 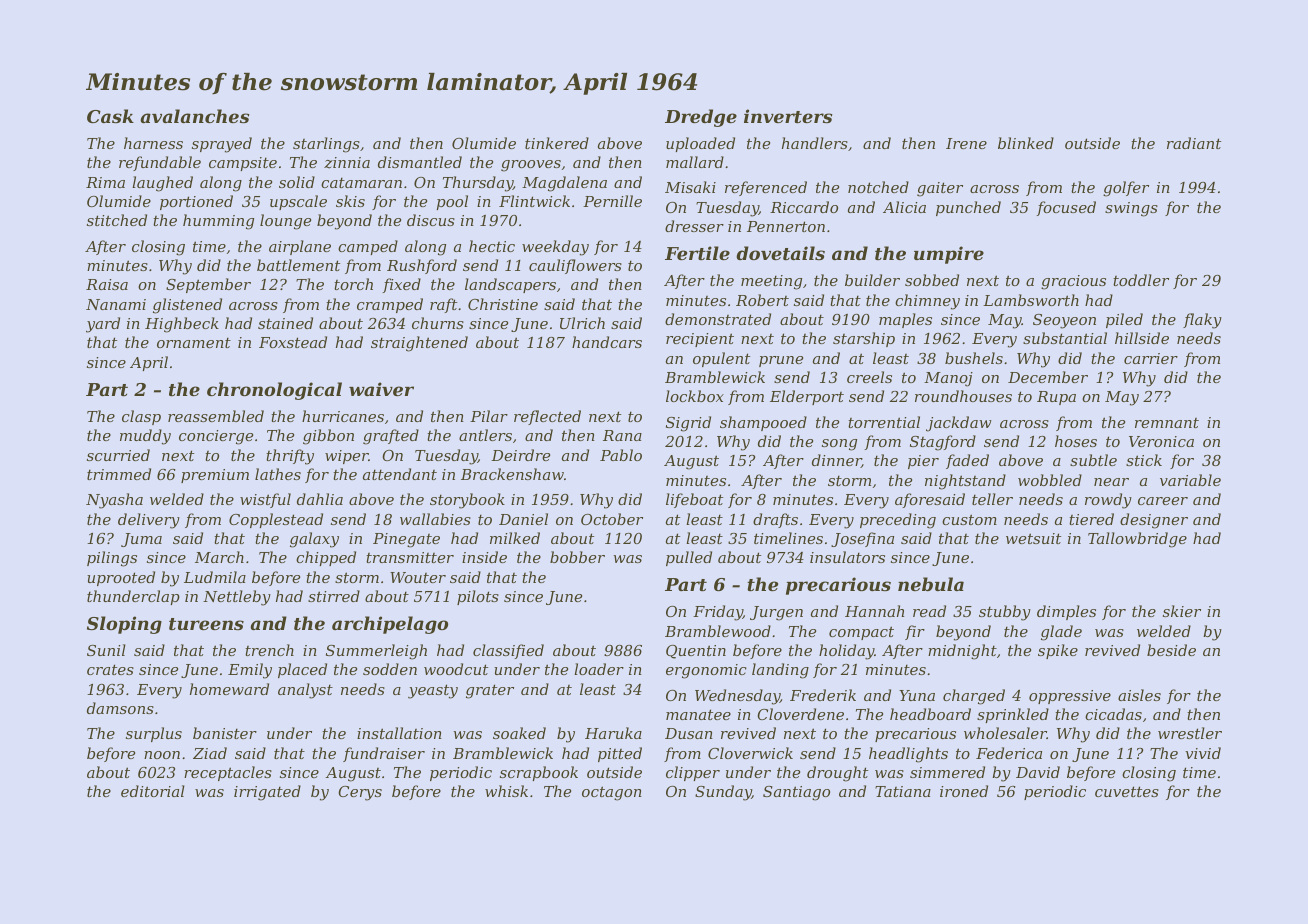 I want to click on bushels, so click(x=974, y=358).
